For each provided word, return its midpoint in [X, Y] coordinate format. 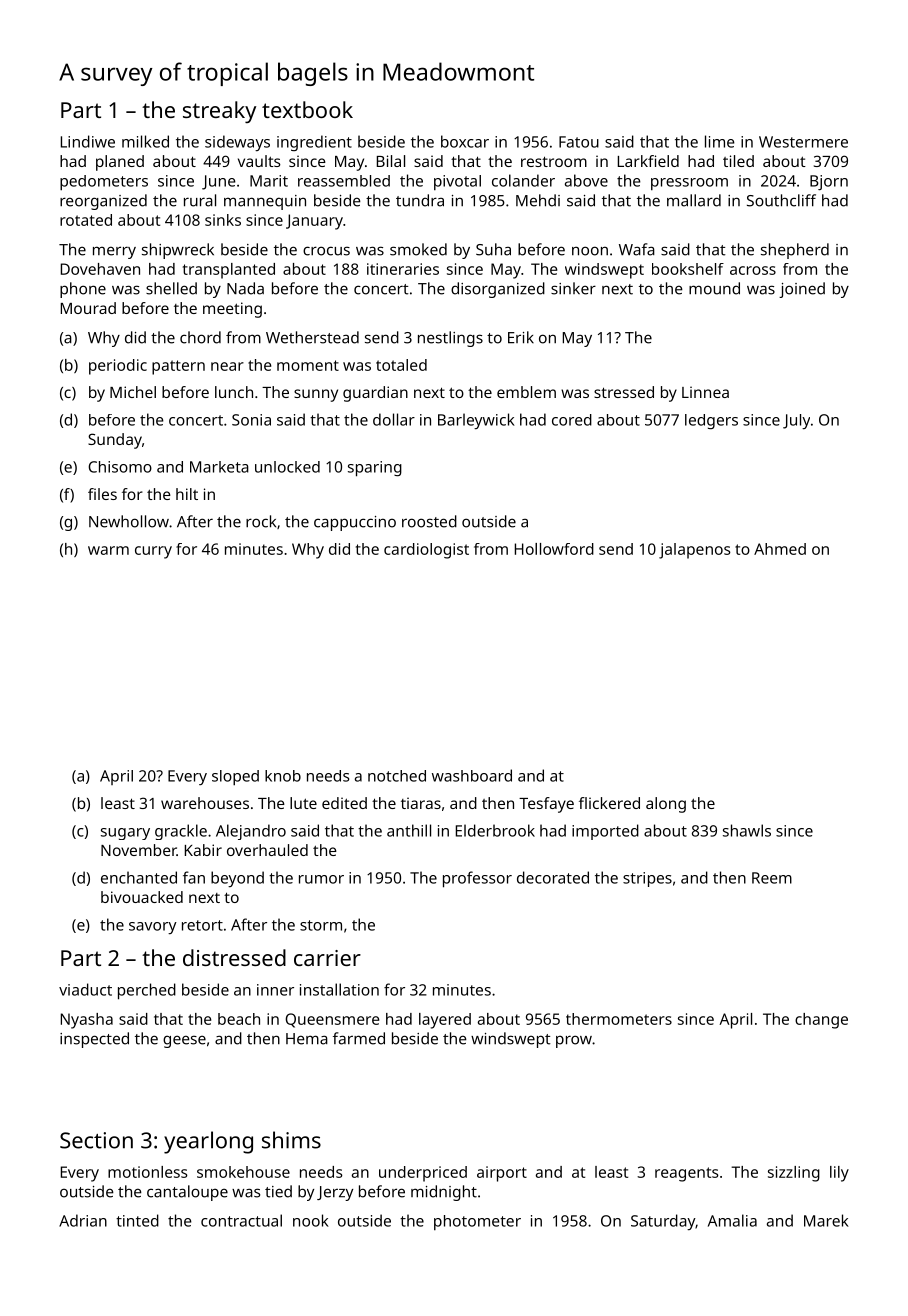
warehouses [205, 803]
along [666, 805]
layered [445, 1021]
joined [802, 290]
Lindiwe [88, 141]
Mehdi [538, 200]
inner [275, 990]
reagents [687, 1174]
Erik [521, 337]
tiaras [421, 803]
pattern [178, 367]
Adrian [83, 1220]
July [796, 421]
